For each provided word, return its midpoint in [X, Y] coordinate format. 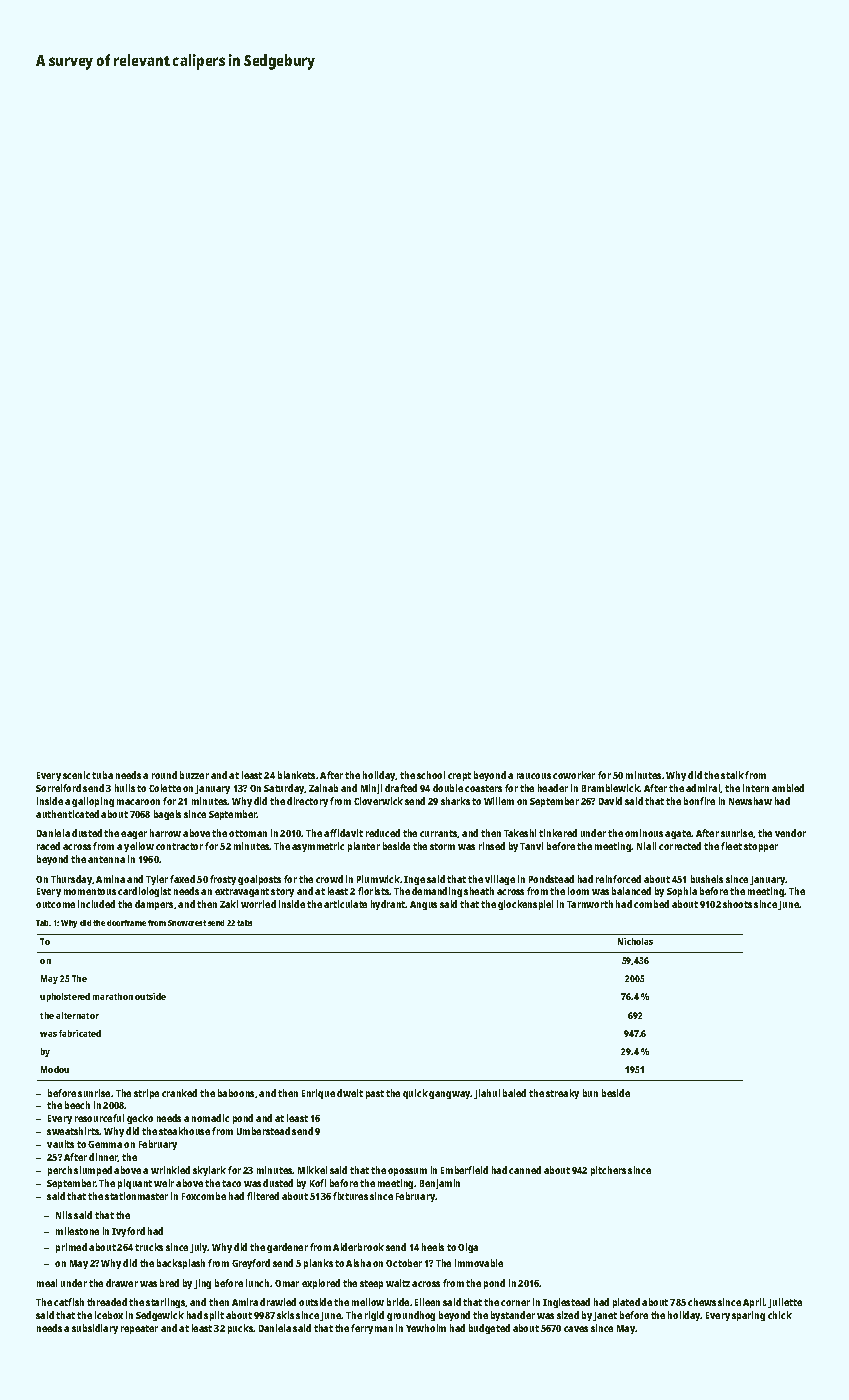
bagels [167, 815]
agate [678, 834]
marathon [113, 996]
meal [47, 1283]
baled [514, 1093]
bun [590, 1093]
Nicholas [635, 941]
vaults [60, 1144]
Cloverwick [378, 801]
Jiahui [487, 1094]
